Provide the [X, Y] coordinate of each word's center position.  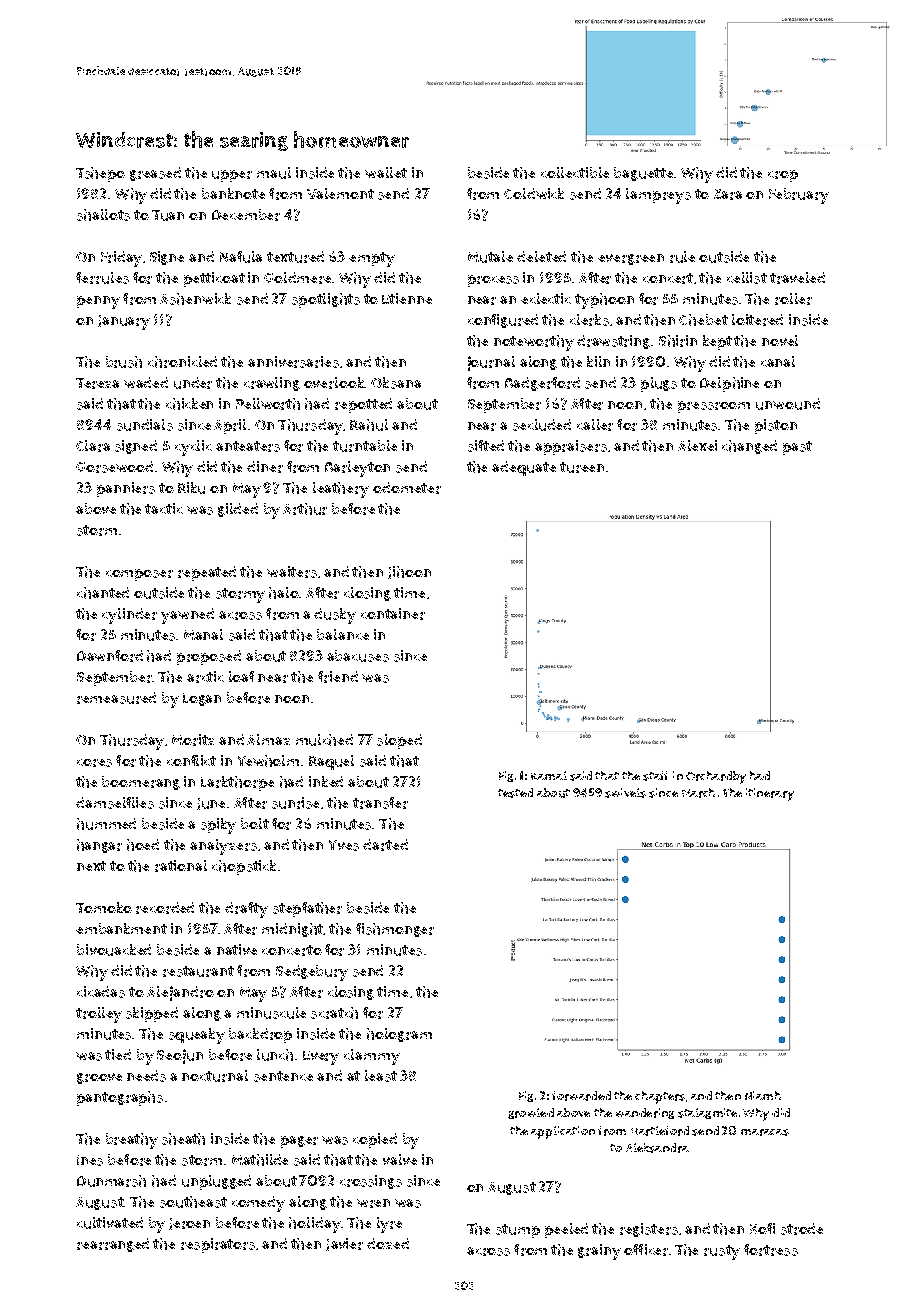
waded [146, 382]
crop [783, 176]
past [797, 448]
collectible [575, 172]
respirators [218, 1245]
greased [155, 174]
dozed [388, 1243]
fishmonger [395, 930]
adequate [524, 468]
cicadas [101, 992]
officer [646, 1250]
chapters [660, 1097]
